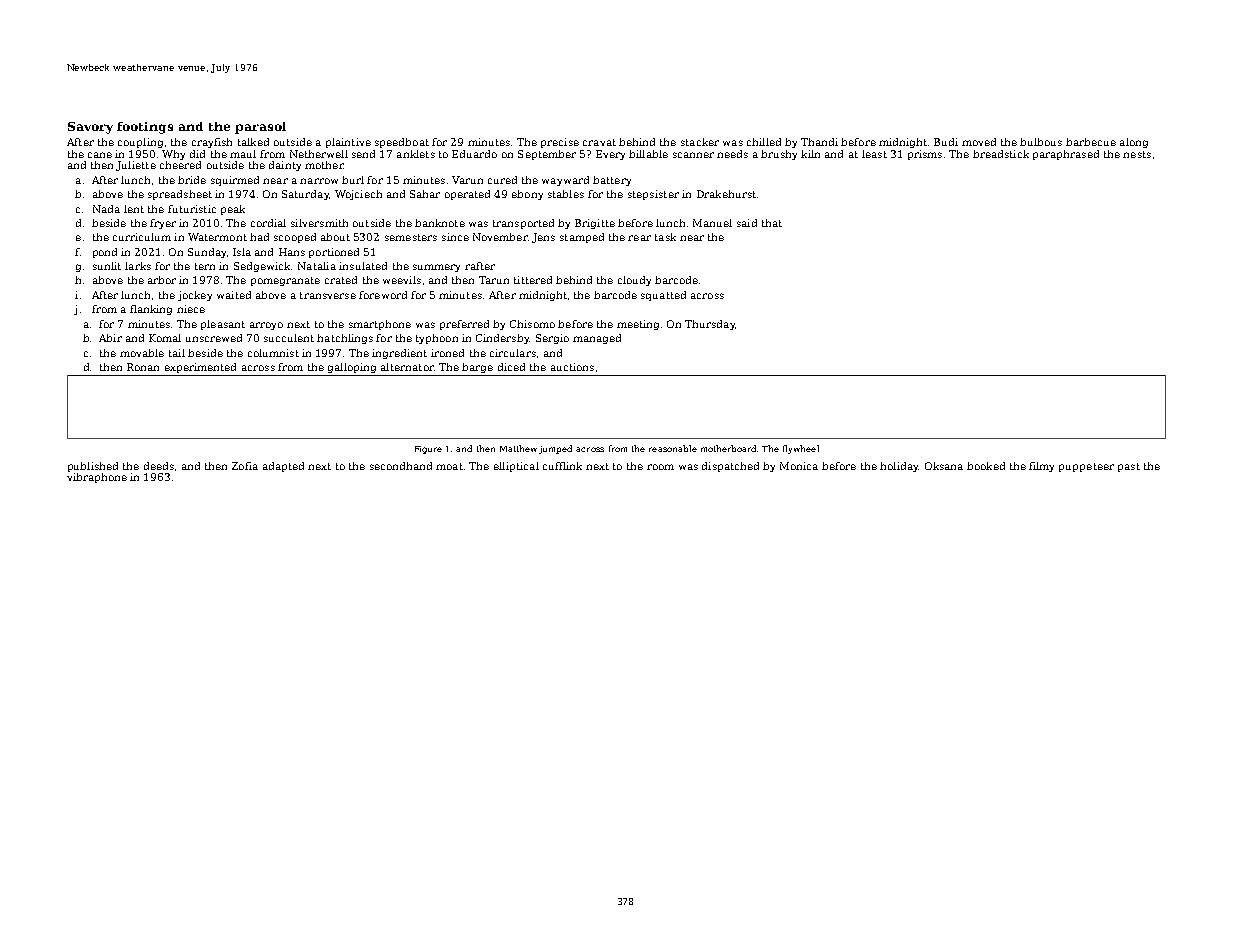 This screenshot has width=1233, height=952. I want to click on vibraphone, so click(97, 478).
